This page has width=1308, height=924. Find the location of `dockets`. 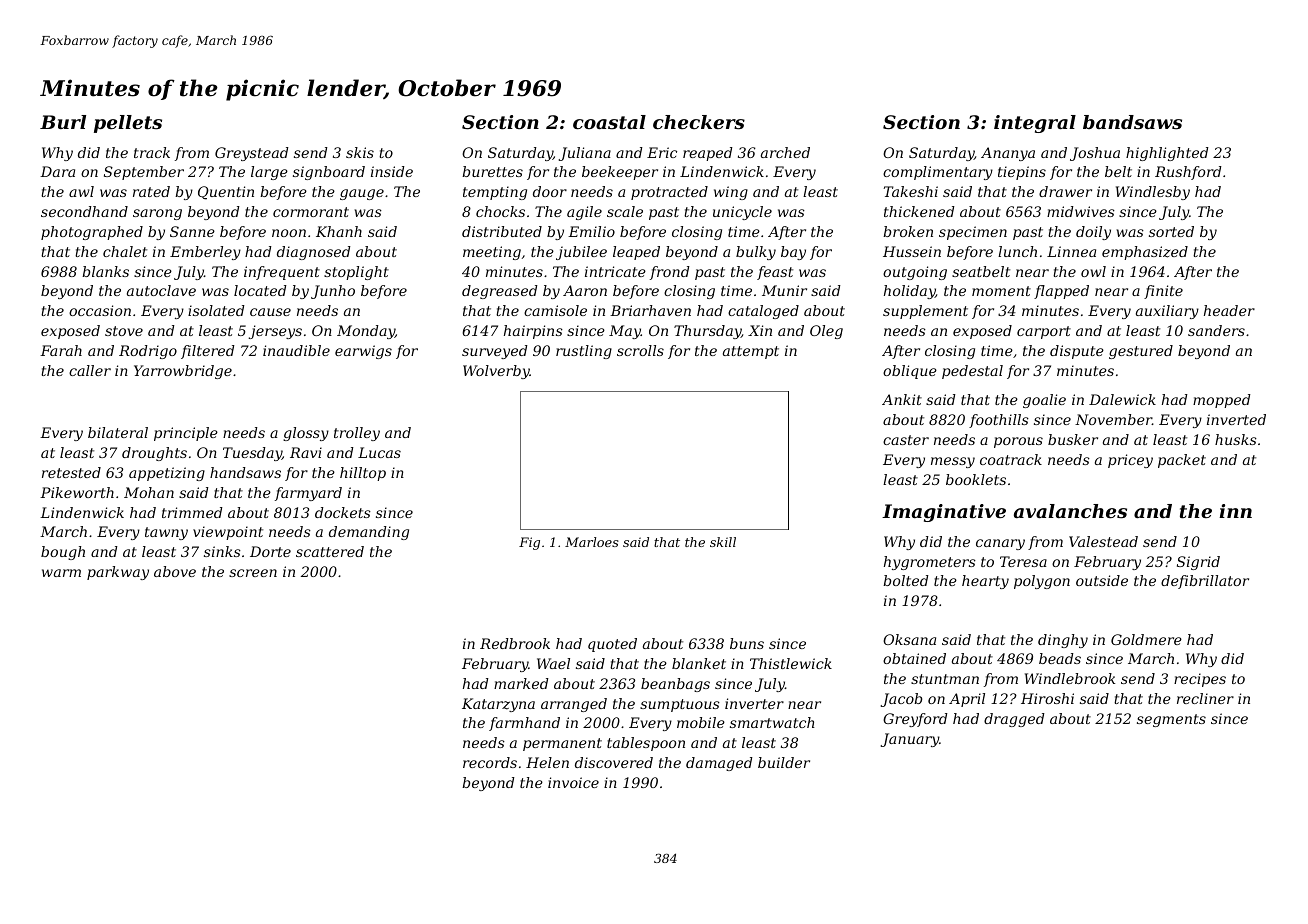

dockets is located at coordinates (343, 512).
